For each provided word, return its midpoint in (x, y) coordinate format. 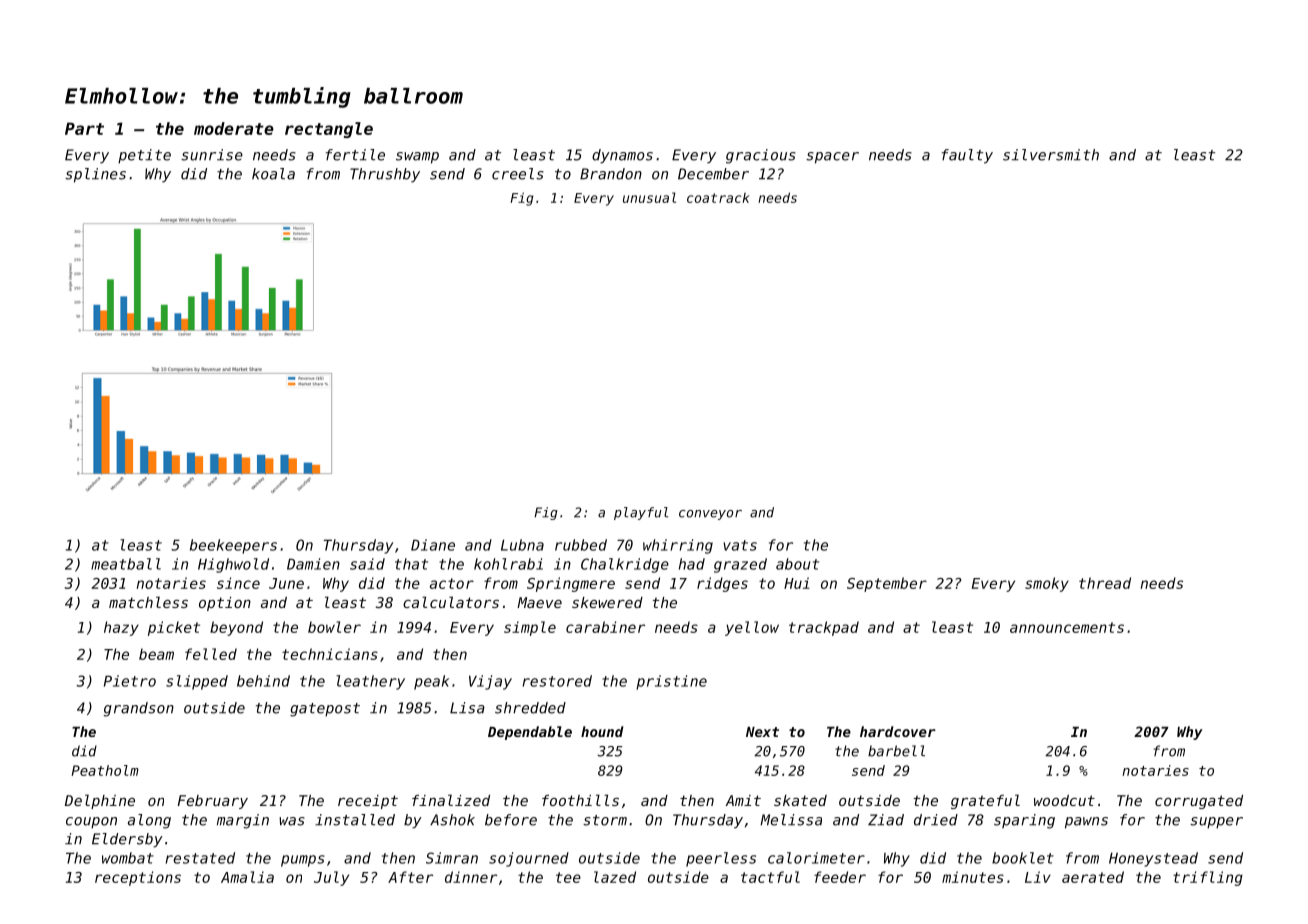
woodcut (1064, 800)
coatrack (718, 198)
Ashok (452, 820)
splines (95, 175)
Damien (313, 564)
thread (1105, 583)
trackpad (824, 628)
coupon (91, 823)
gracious (761, 156)
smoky (1047, 584)
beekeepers (233, 546)
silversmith (1051, 155)
